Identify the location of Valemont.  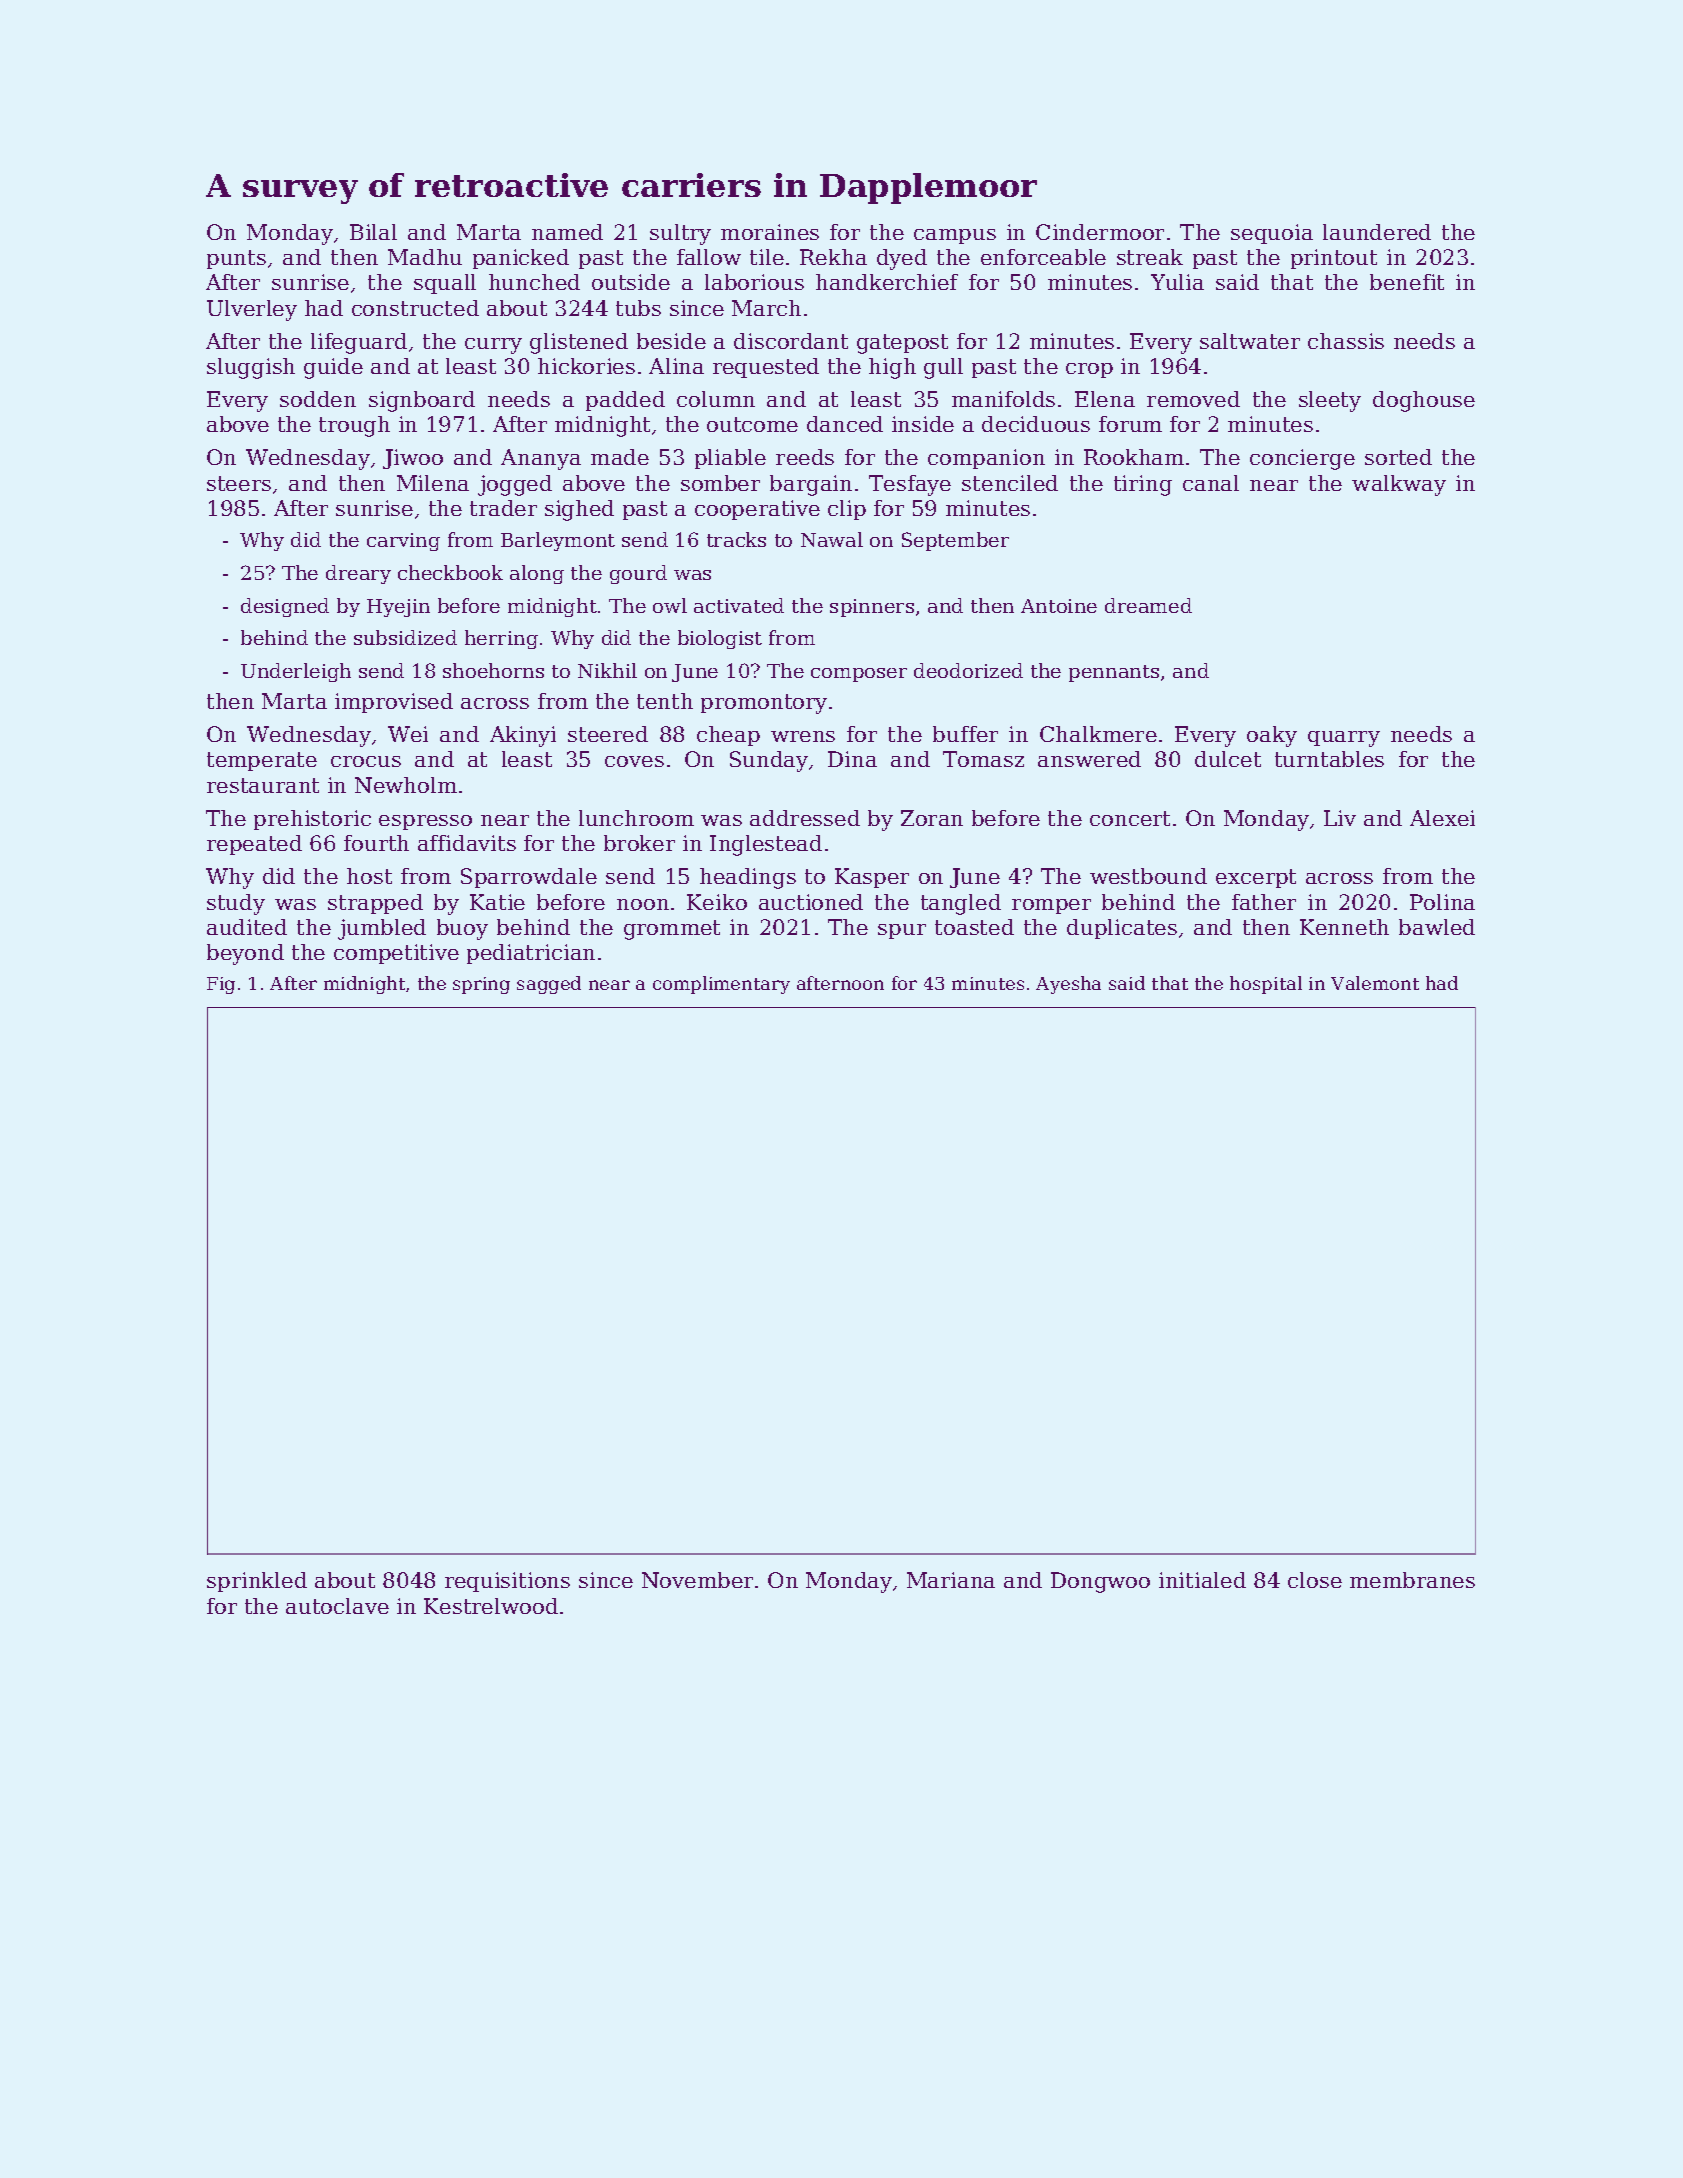
(1375, 983).
